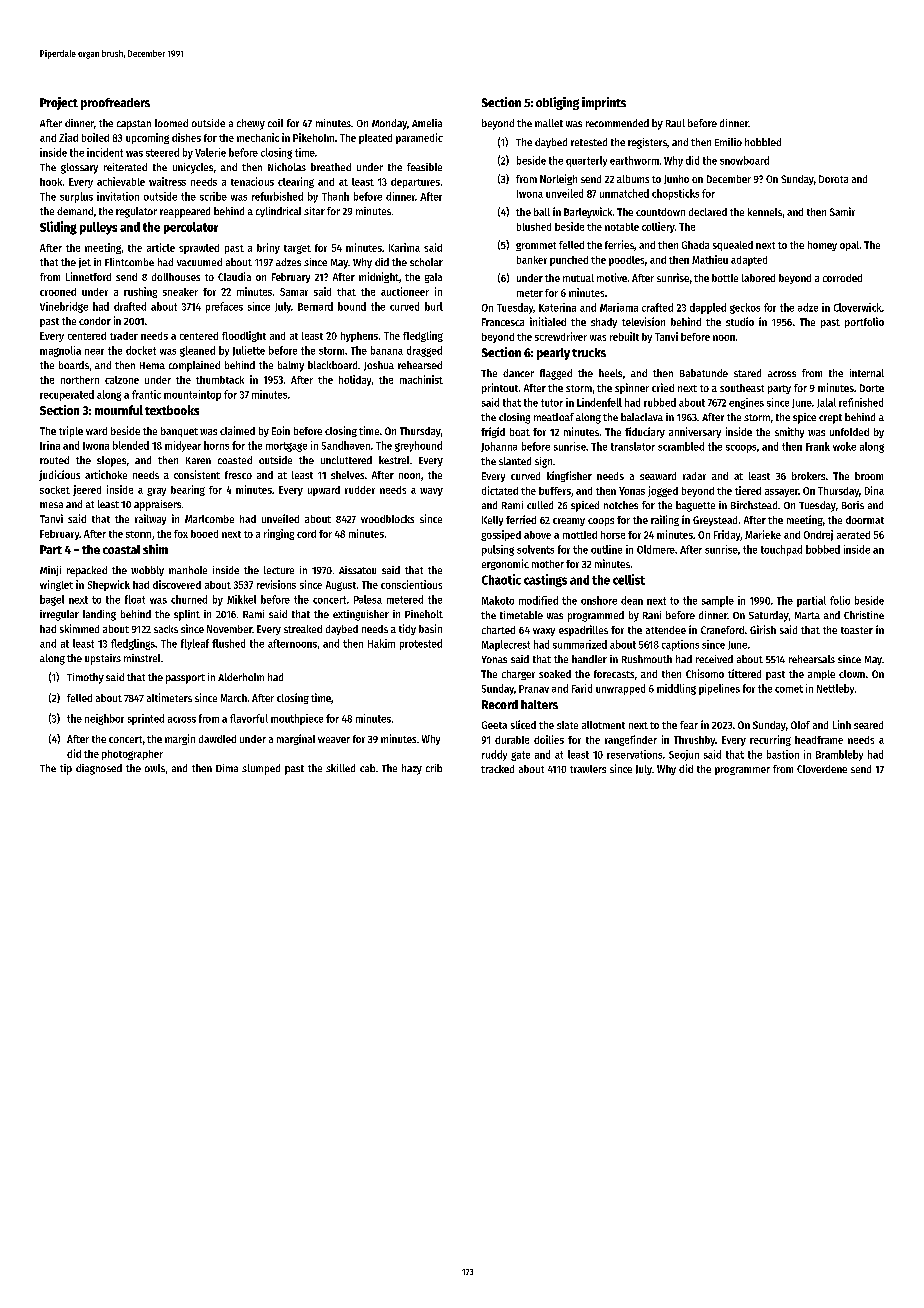 The image size is (924, 1308). I want to click on protested, so click(421, 644).
